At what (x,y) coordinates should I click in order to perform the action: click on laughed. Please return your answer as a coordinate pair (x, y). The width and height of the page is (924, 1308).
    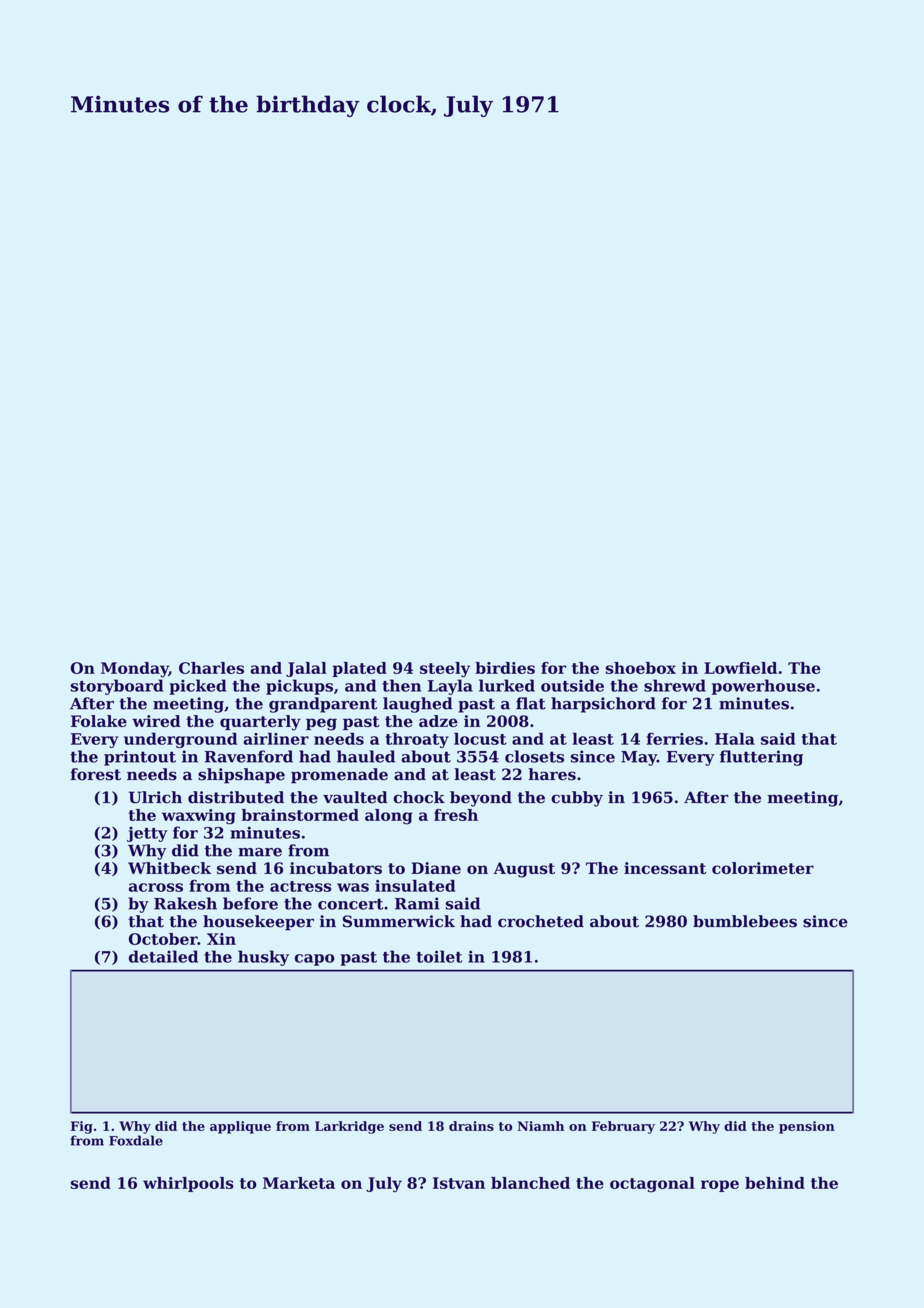
    Looking at the image, I should click on (418, 705).
